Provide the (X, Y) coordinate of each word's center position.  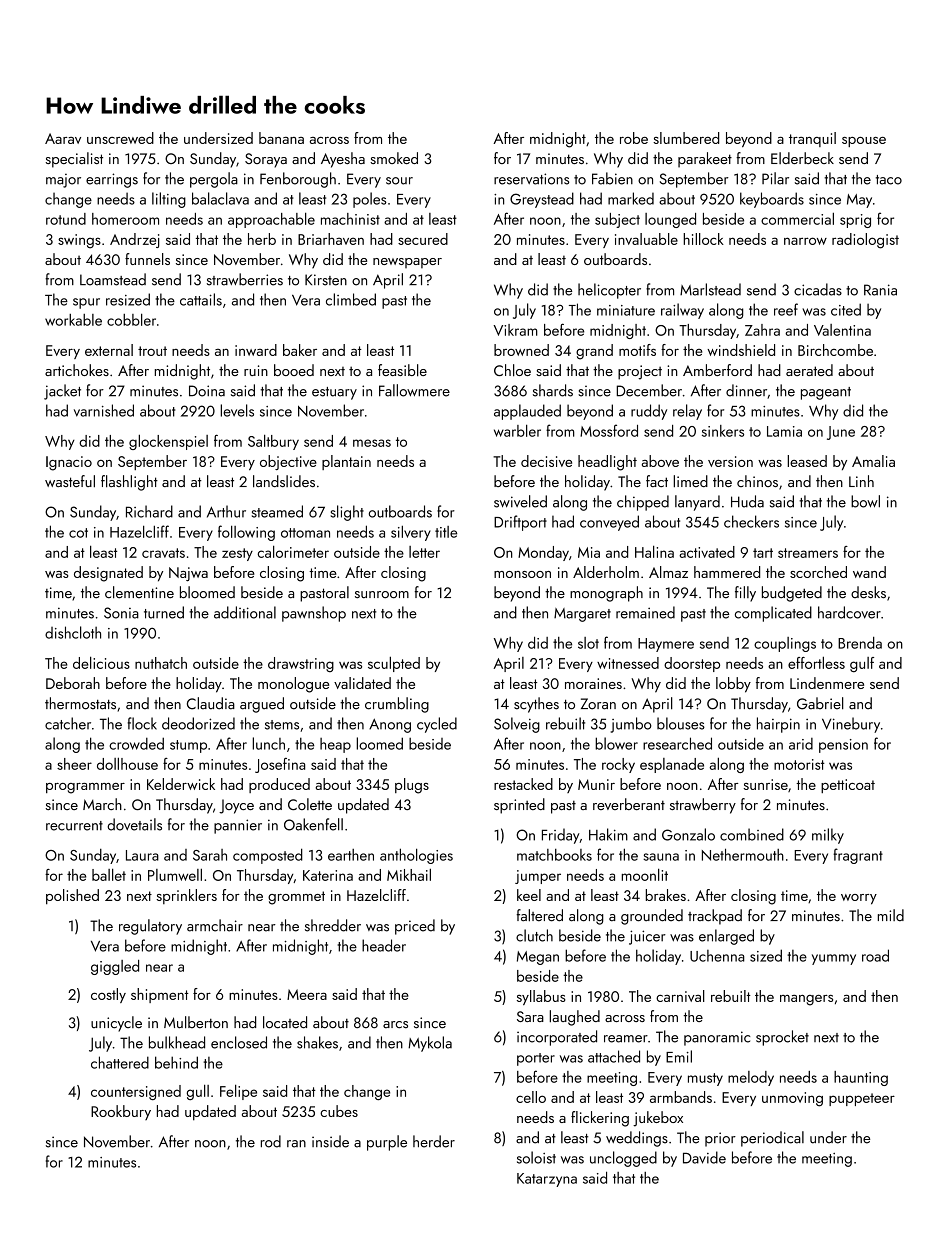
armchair (215, 925)
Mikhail (409, 874)
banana (281, 138)
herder (434, 1141)
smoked (394, 158)
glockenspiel (168, 442)
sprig (855, 221)
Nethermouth (743, 854)
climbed (351, 299)
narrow (805, 241)
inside (330, 1141)
